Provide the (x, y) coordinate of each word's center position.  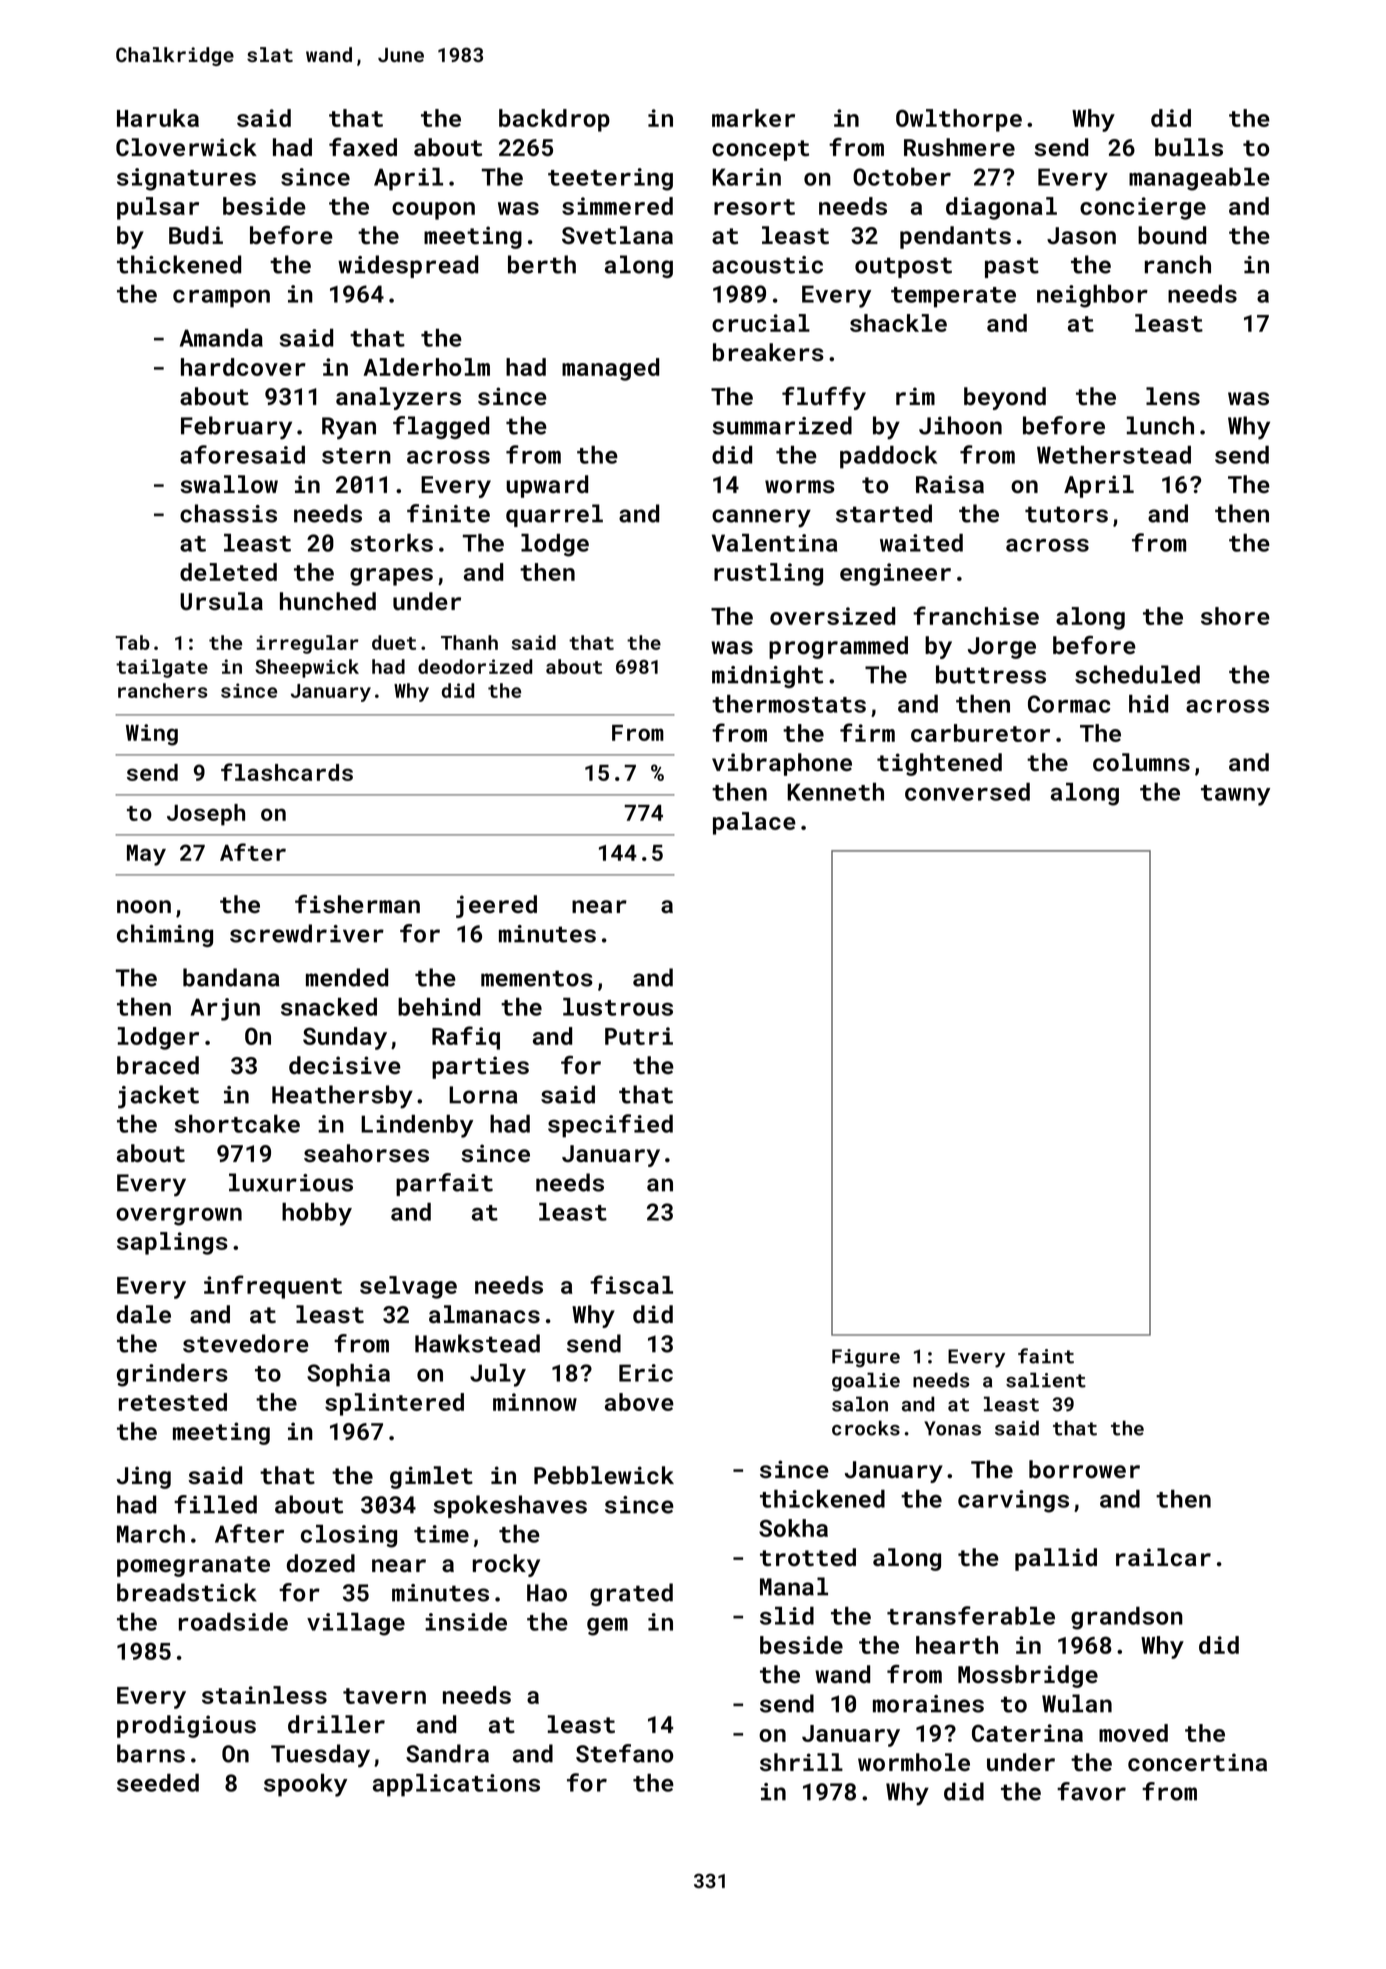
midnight (767, 676)
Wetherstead (1114, 455)
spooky (305, 1785)
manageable (1199, 179)
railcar (1163, 1557)
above (639, 1402)
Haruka (158, 118)
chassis (228, 513)
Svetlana (617, 235)
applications (456, 1785)
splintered (394, 1404)
